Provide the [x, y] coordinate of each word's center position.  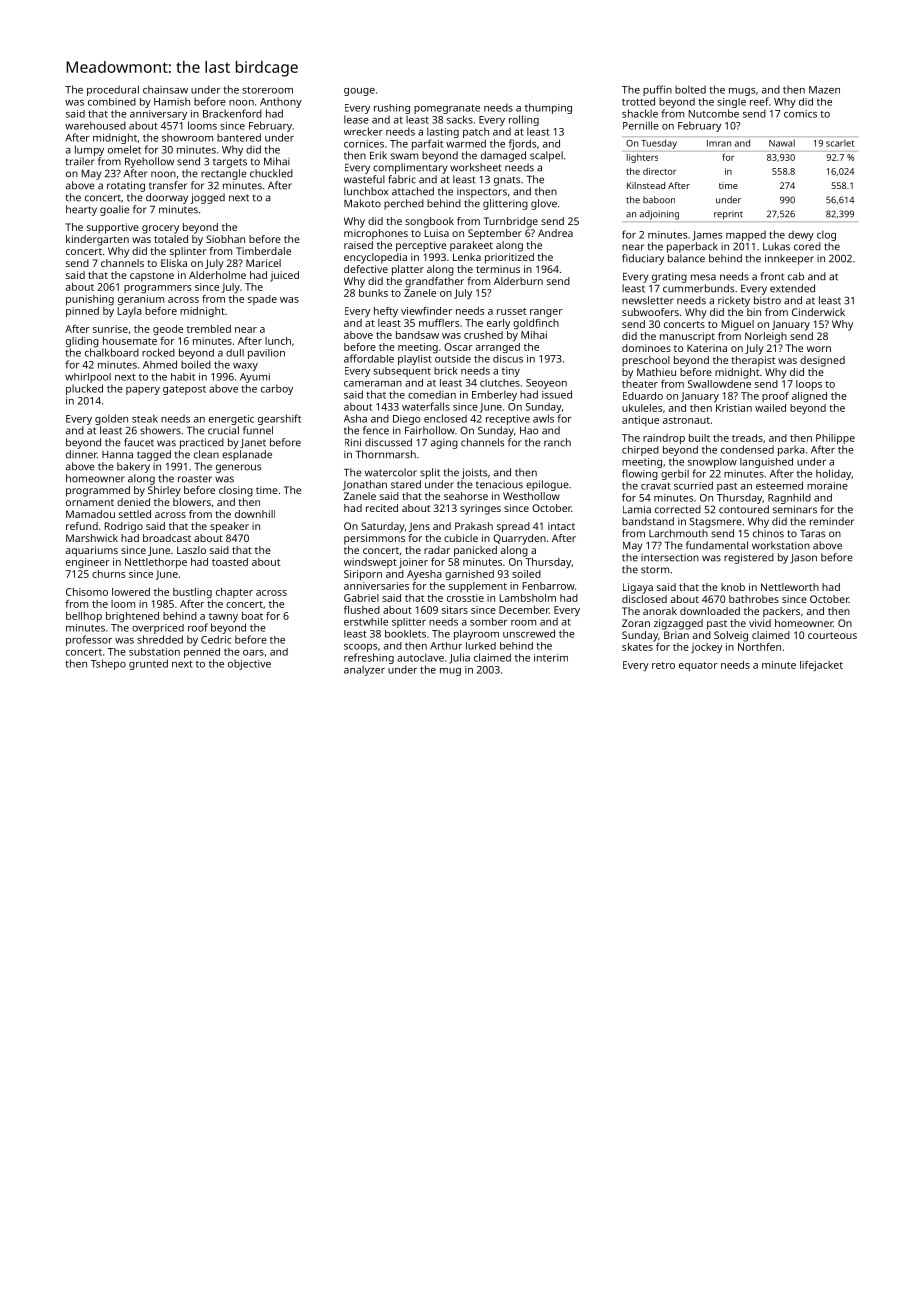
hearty [81, 210]
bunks [373, 293]
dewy [801, 235]
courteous [832, 635]
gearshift [279, 419]
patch [476, 132]
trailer [80, 161]
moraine [827, 486]
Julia [459, 658]
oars [253, 653]
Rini [353, 442]
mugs [742, 92]
